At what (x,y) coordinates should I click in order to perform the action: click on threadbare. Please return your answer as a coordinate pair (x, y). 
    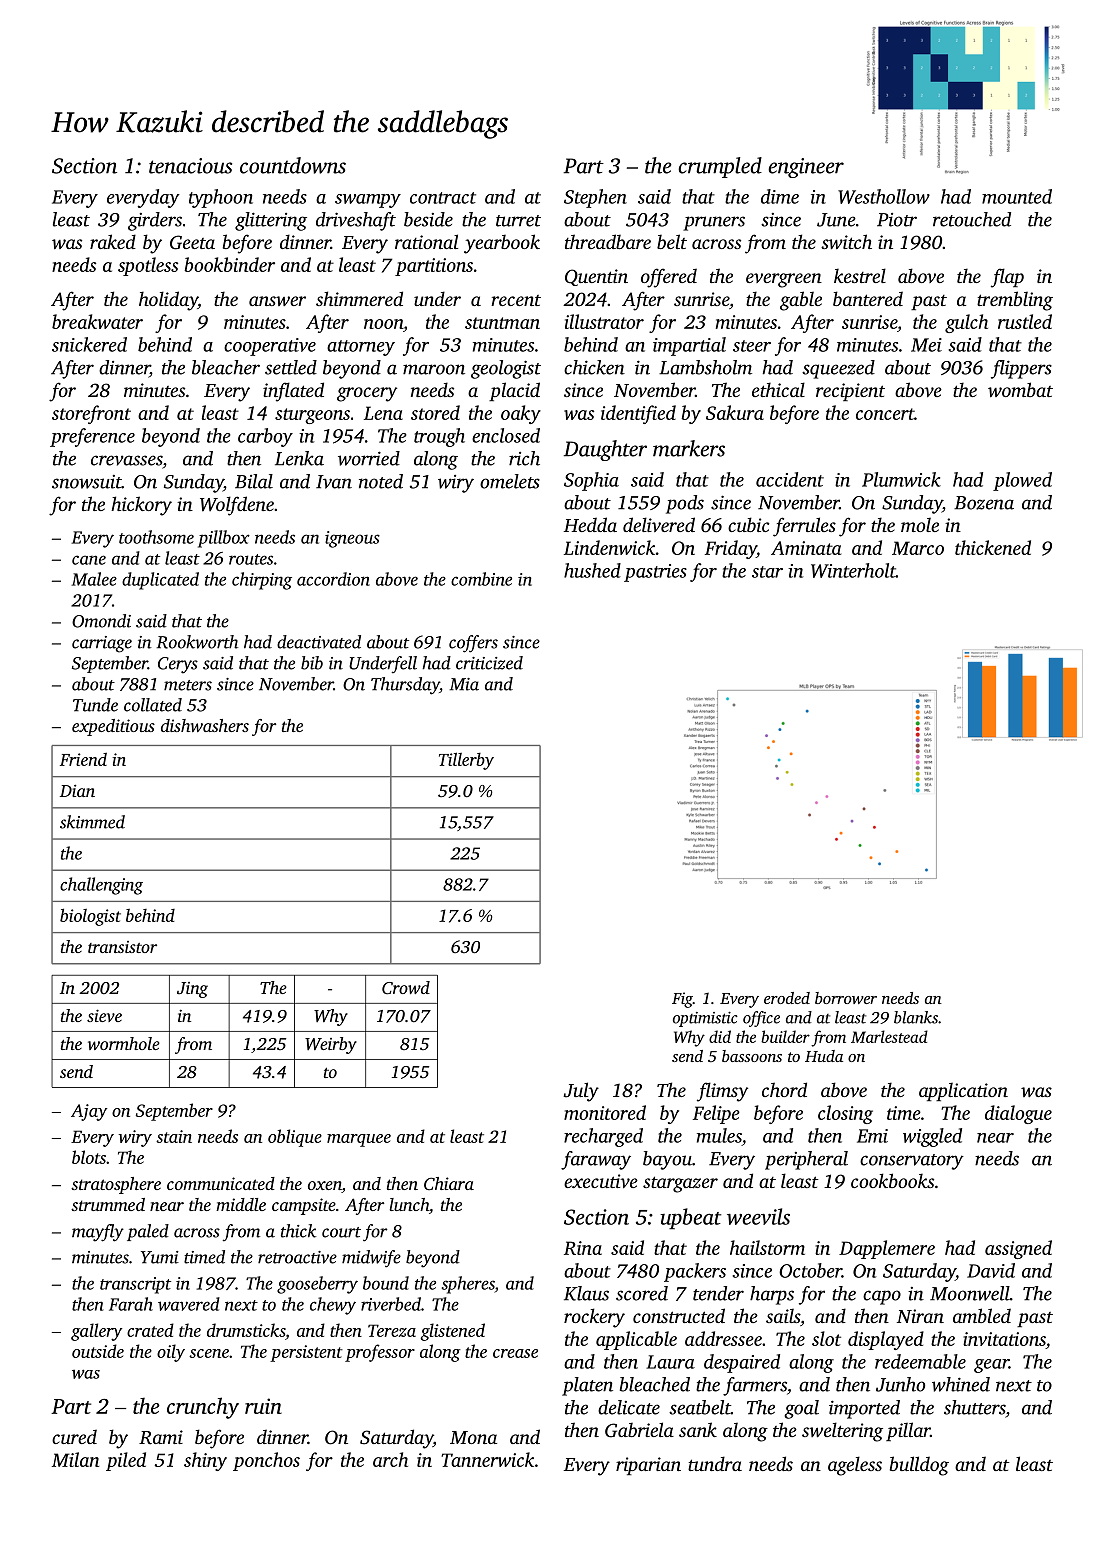
    Looking at the image, I should click on (608, 241).
